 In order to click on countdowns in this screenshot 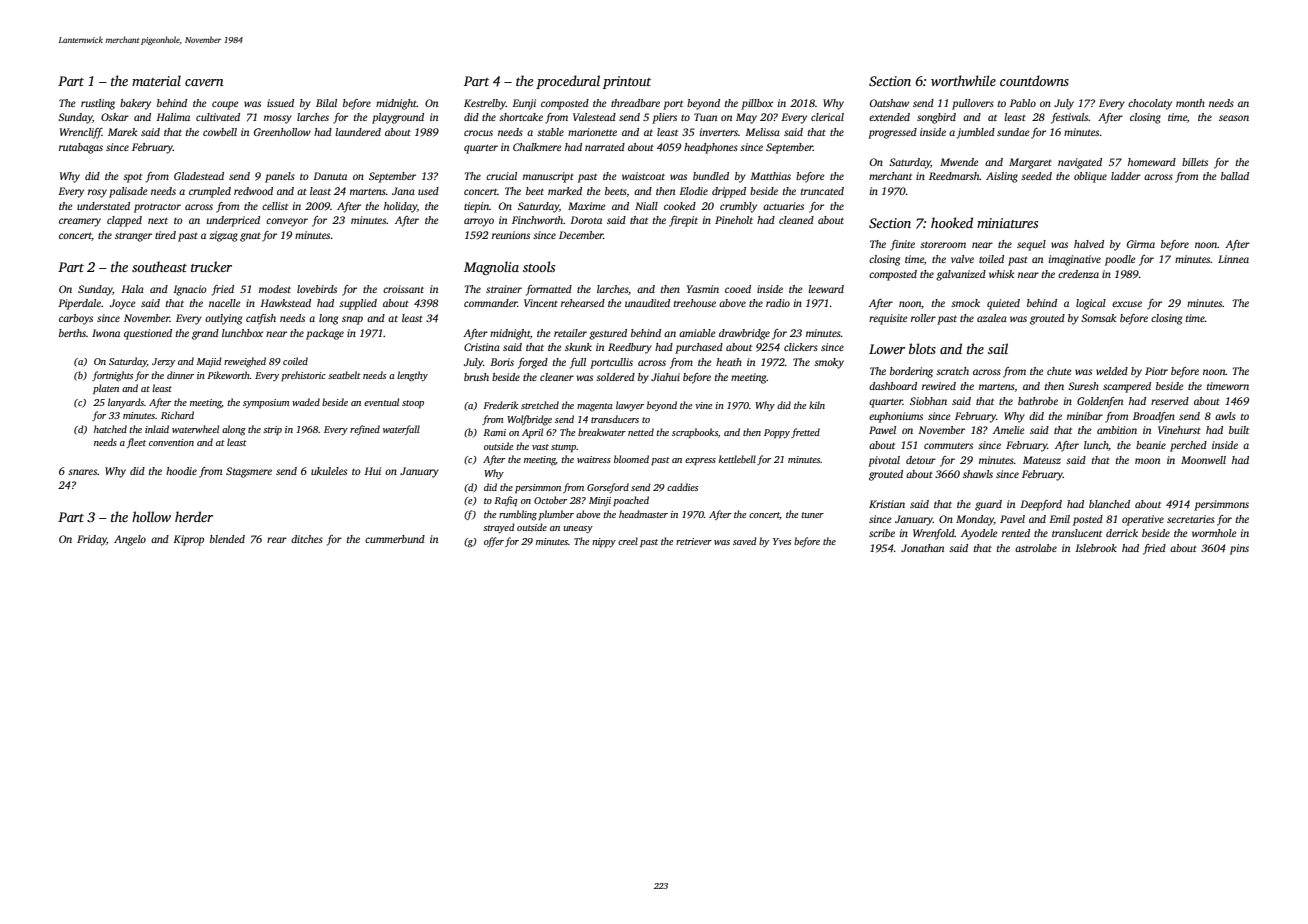, I will do `click(1034, 80)`.
